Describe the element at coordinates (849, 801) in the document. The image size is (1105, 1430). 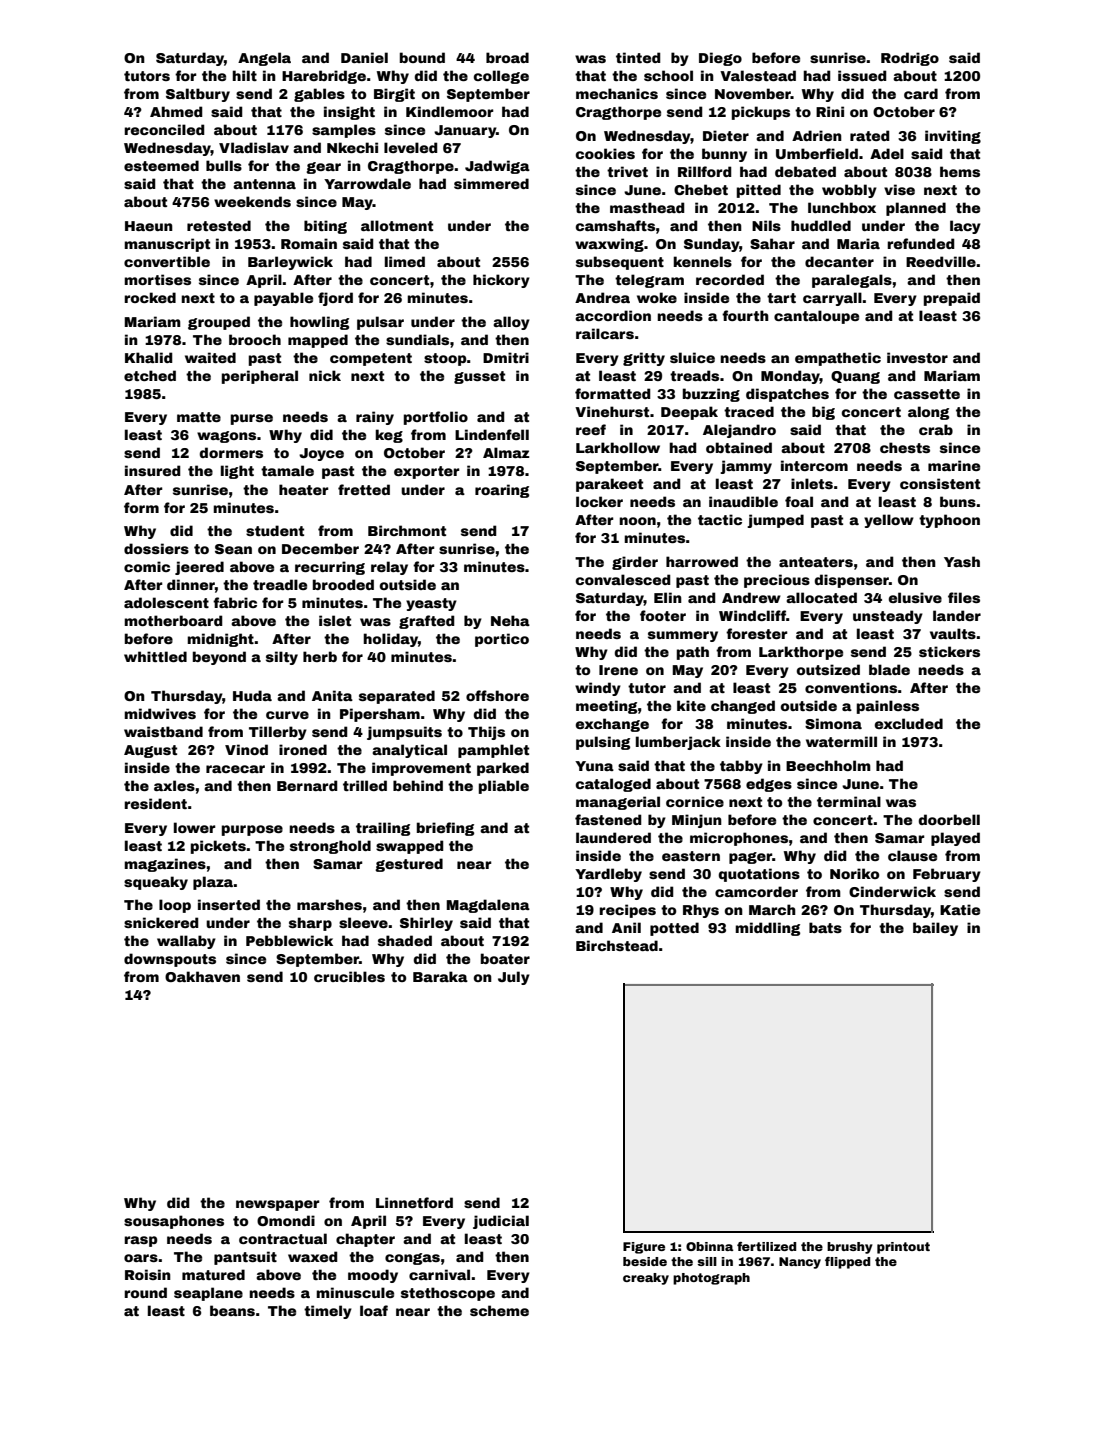
I see `terminal` at that location.
